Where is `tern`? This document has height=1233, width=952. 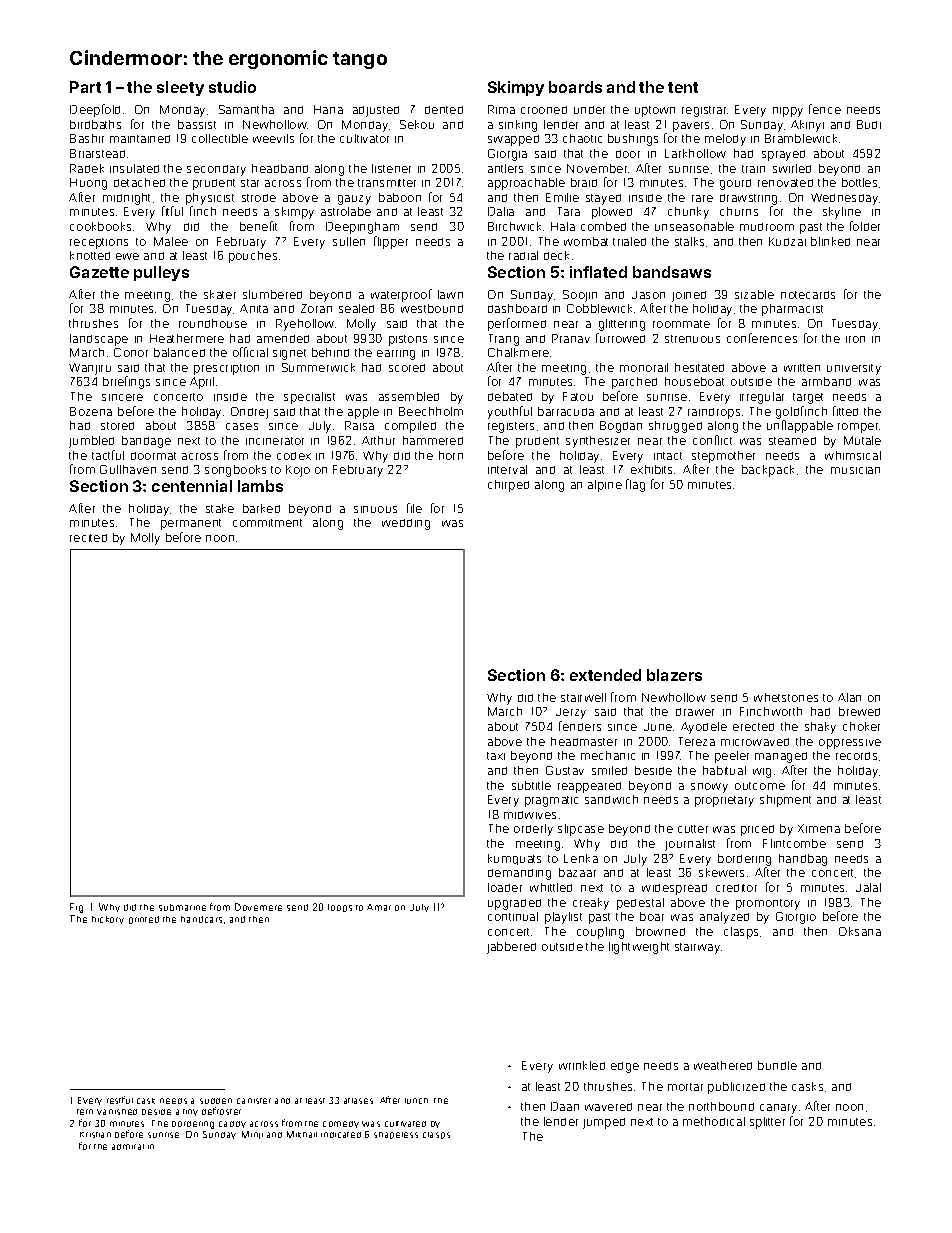 tern is located at coordinates (85, 1112).
